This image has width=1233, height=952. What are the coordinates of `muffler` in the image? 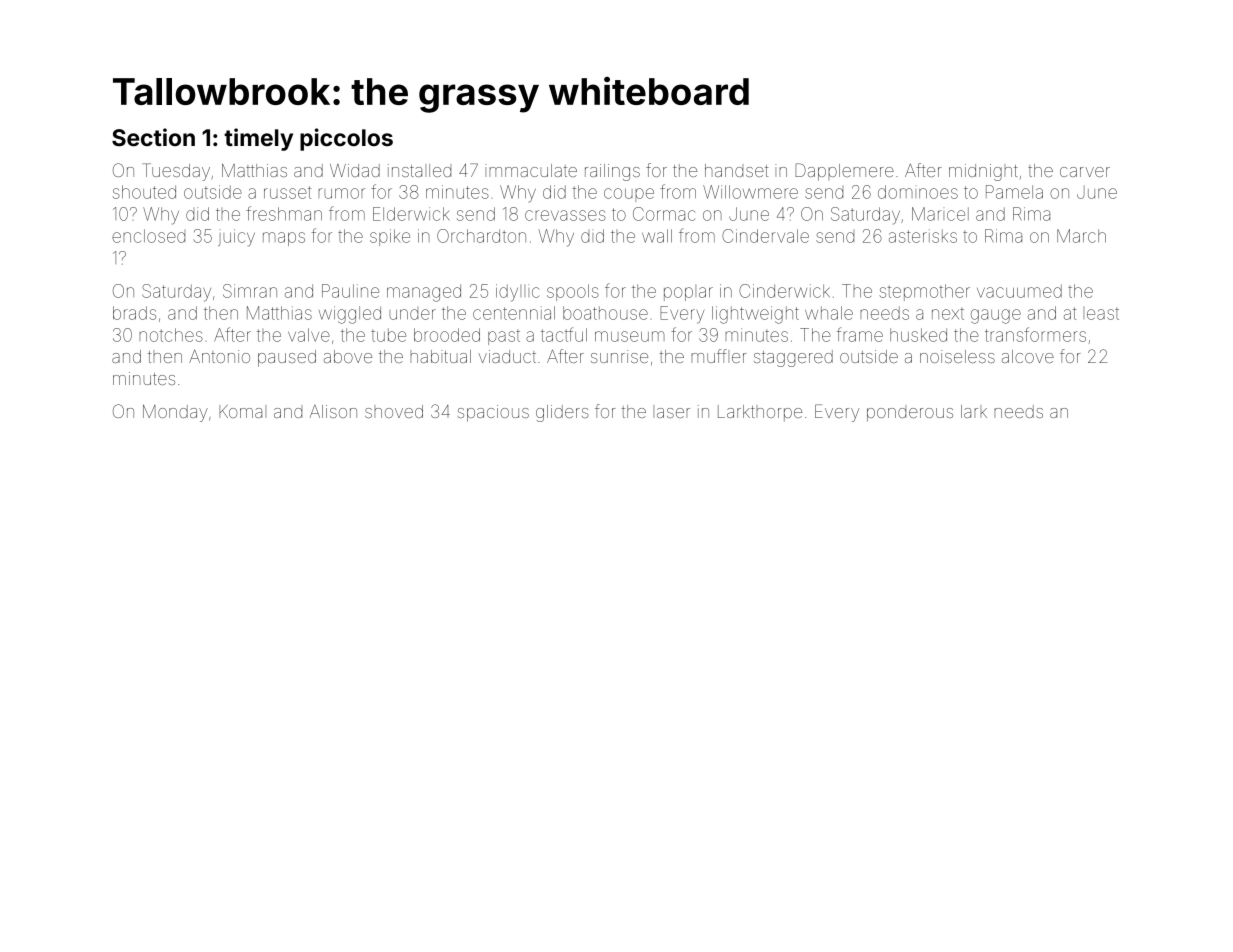 It's located at (719, 356).
